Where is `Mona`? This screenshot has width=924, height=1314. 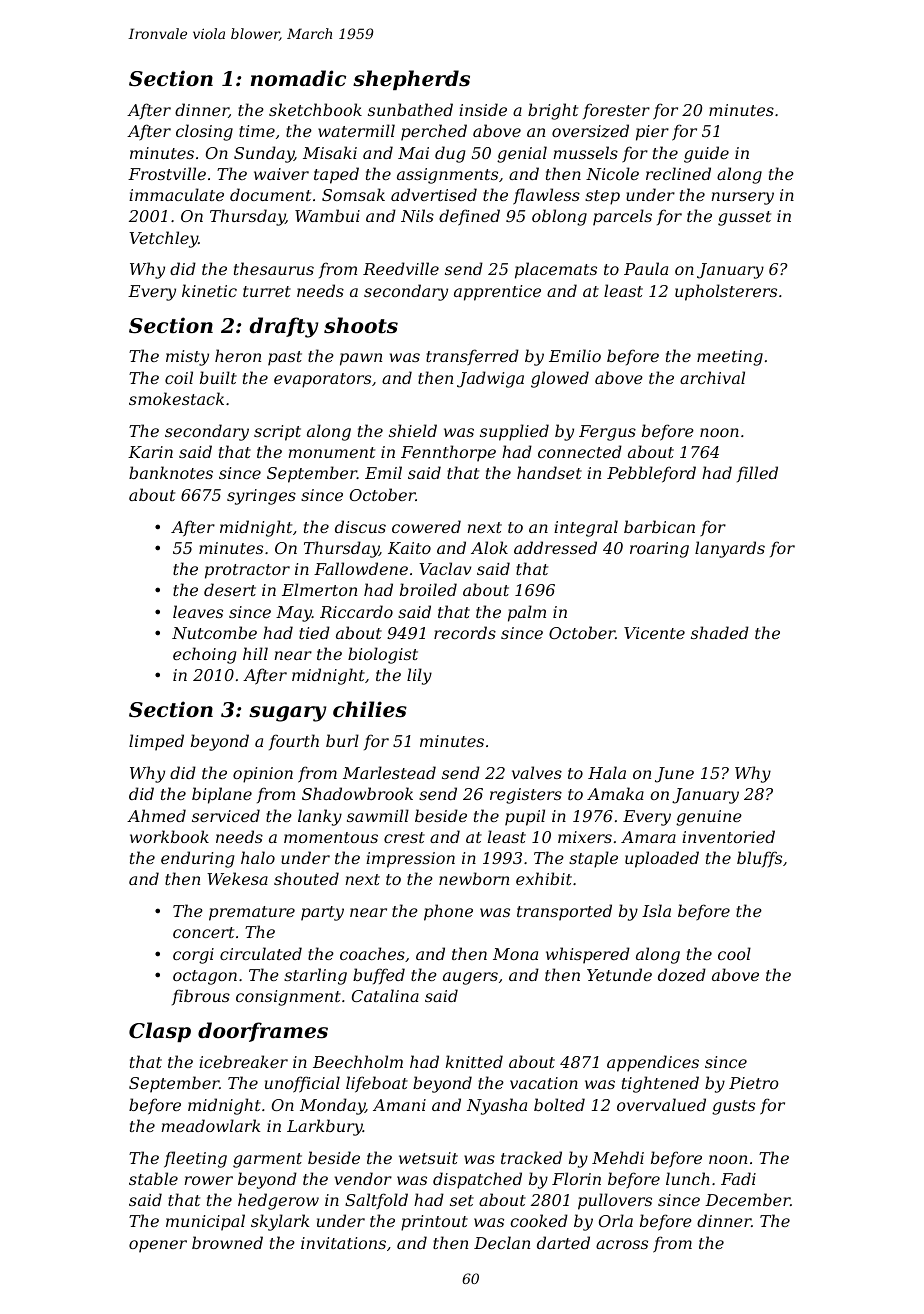 Mona is located at coordinates (515, 954).
